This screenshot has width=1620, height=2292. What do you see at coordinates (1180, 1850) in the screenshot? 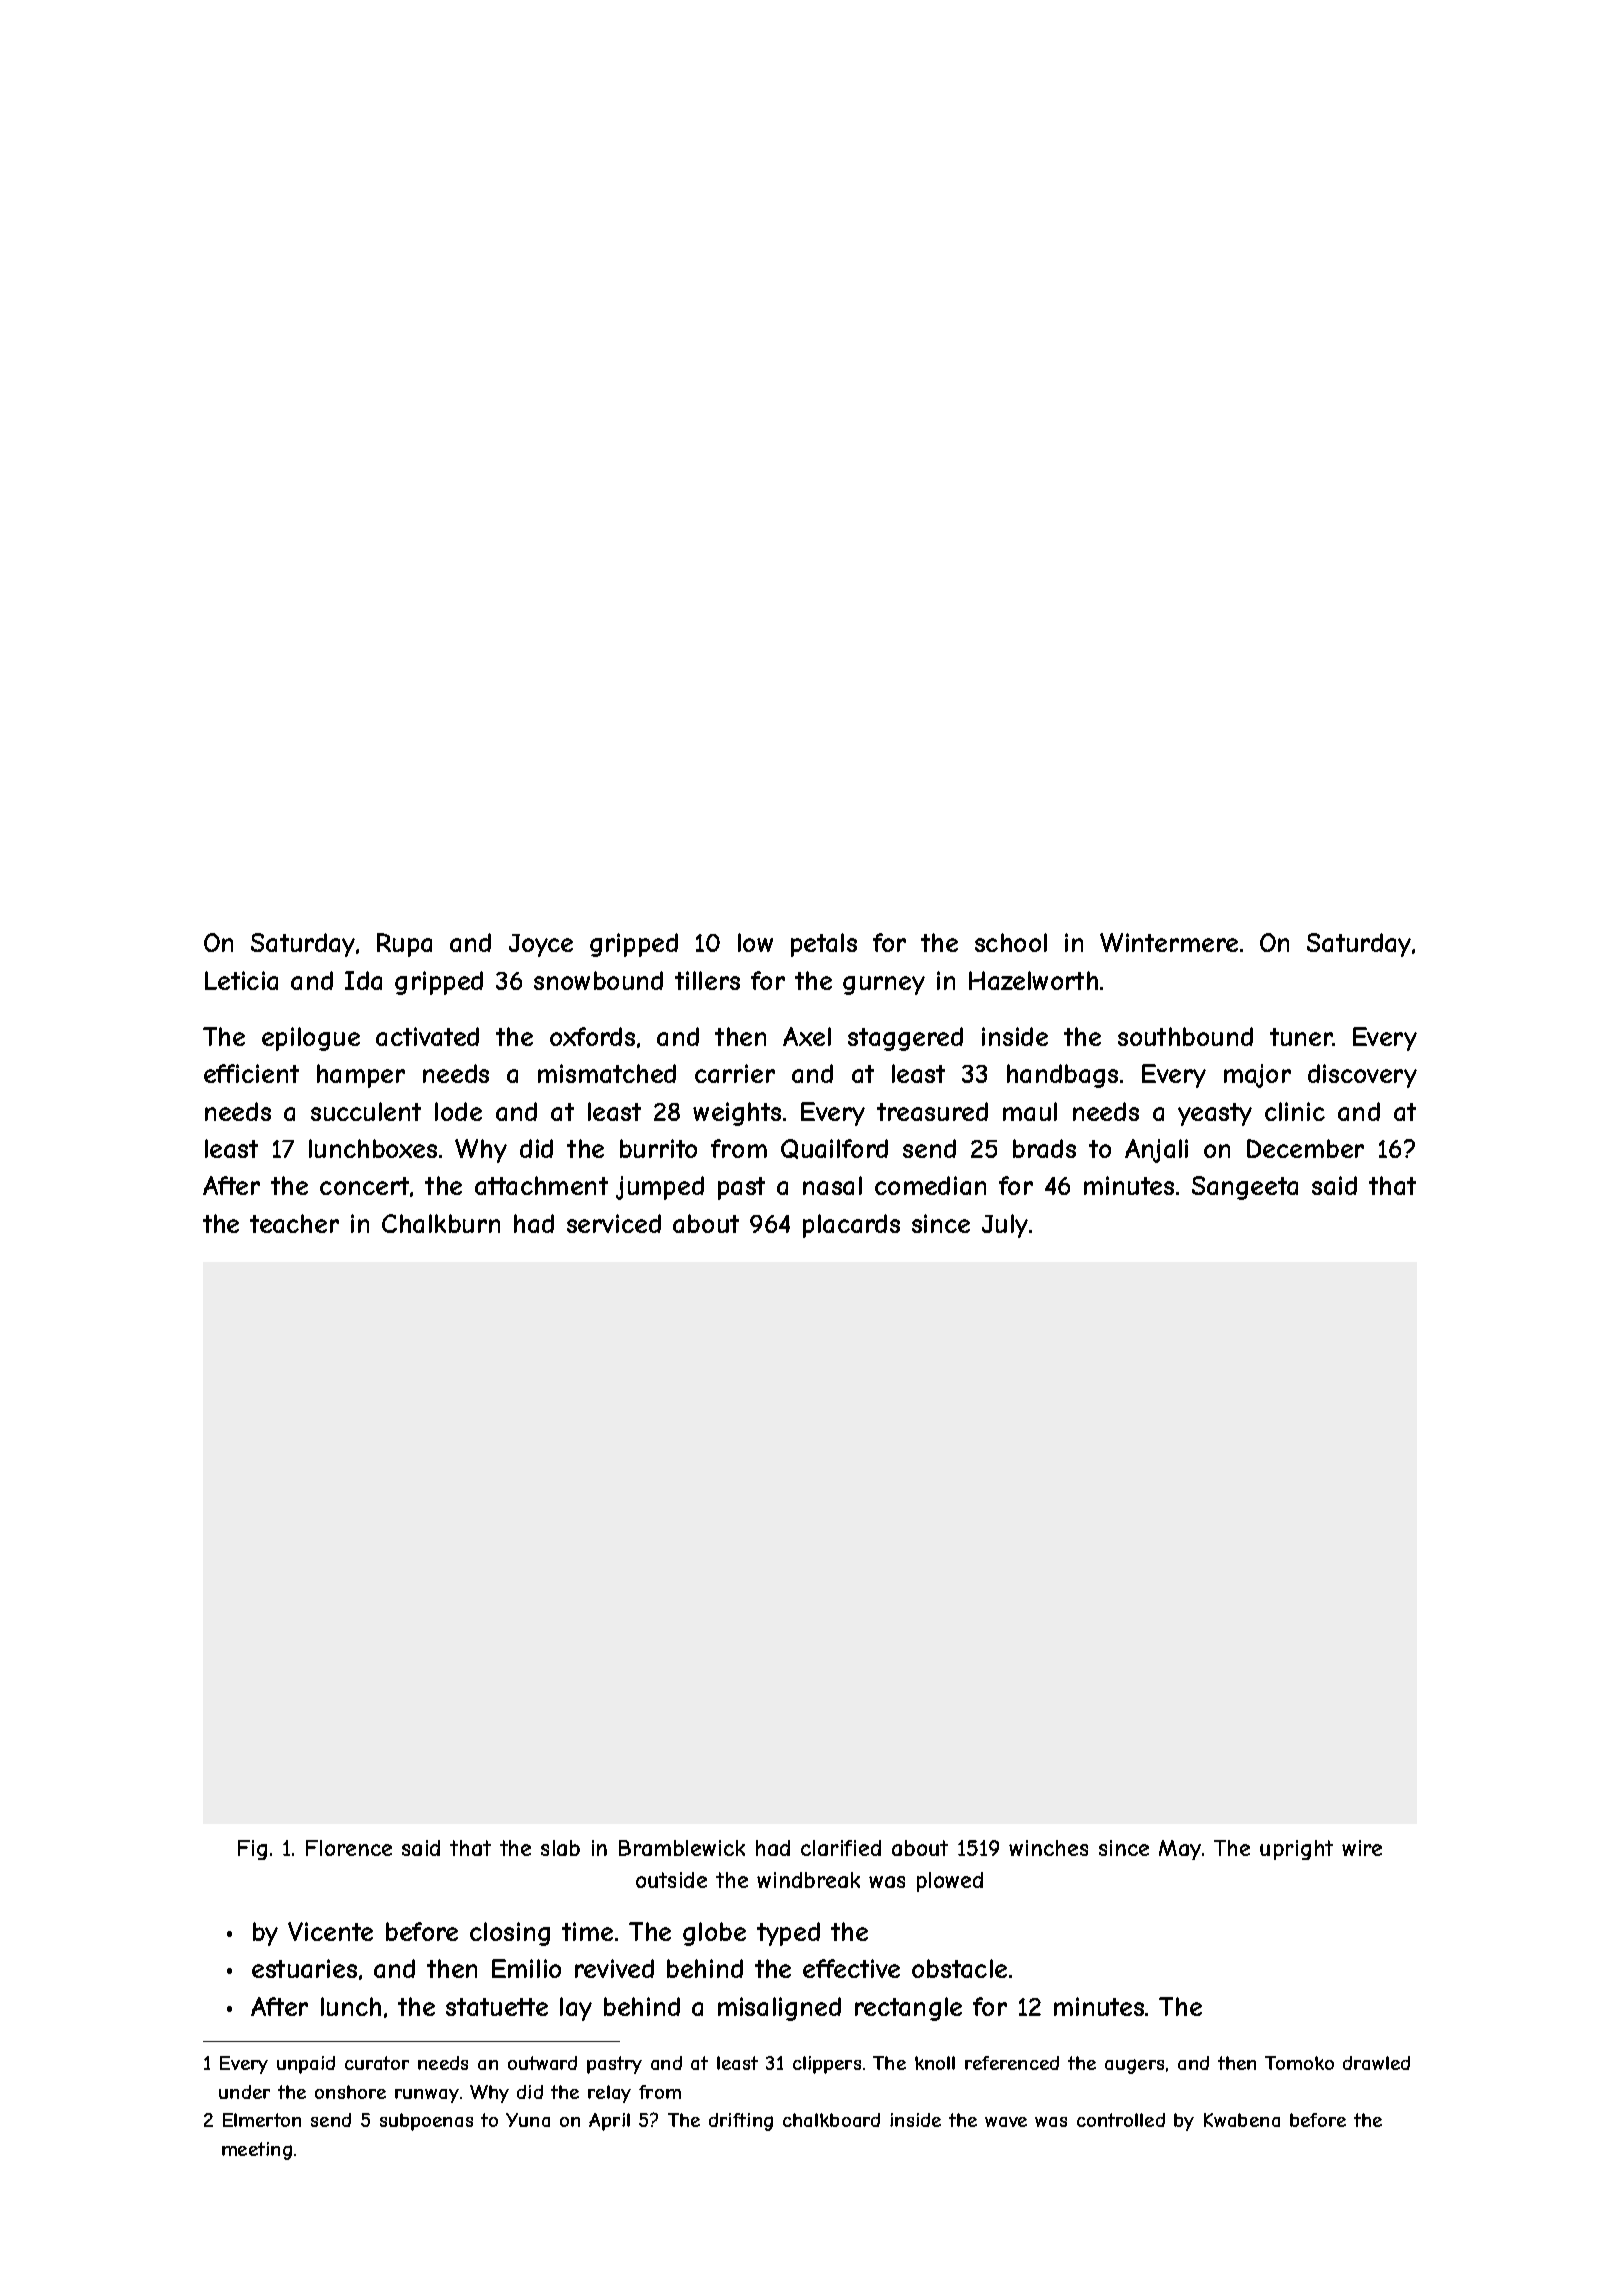
I see `May` at bounding box center [1180, 1850].
